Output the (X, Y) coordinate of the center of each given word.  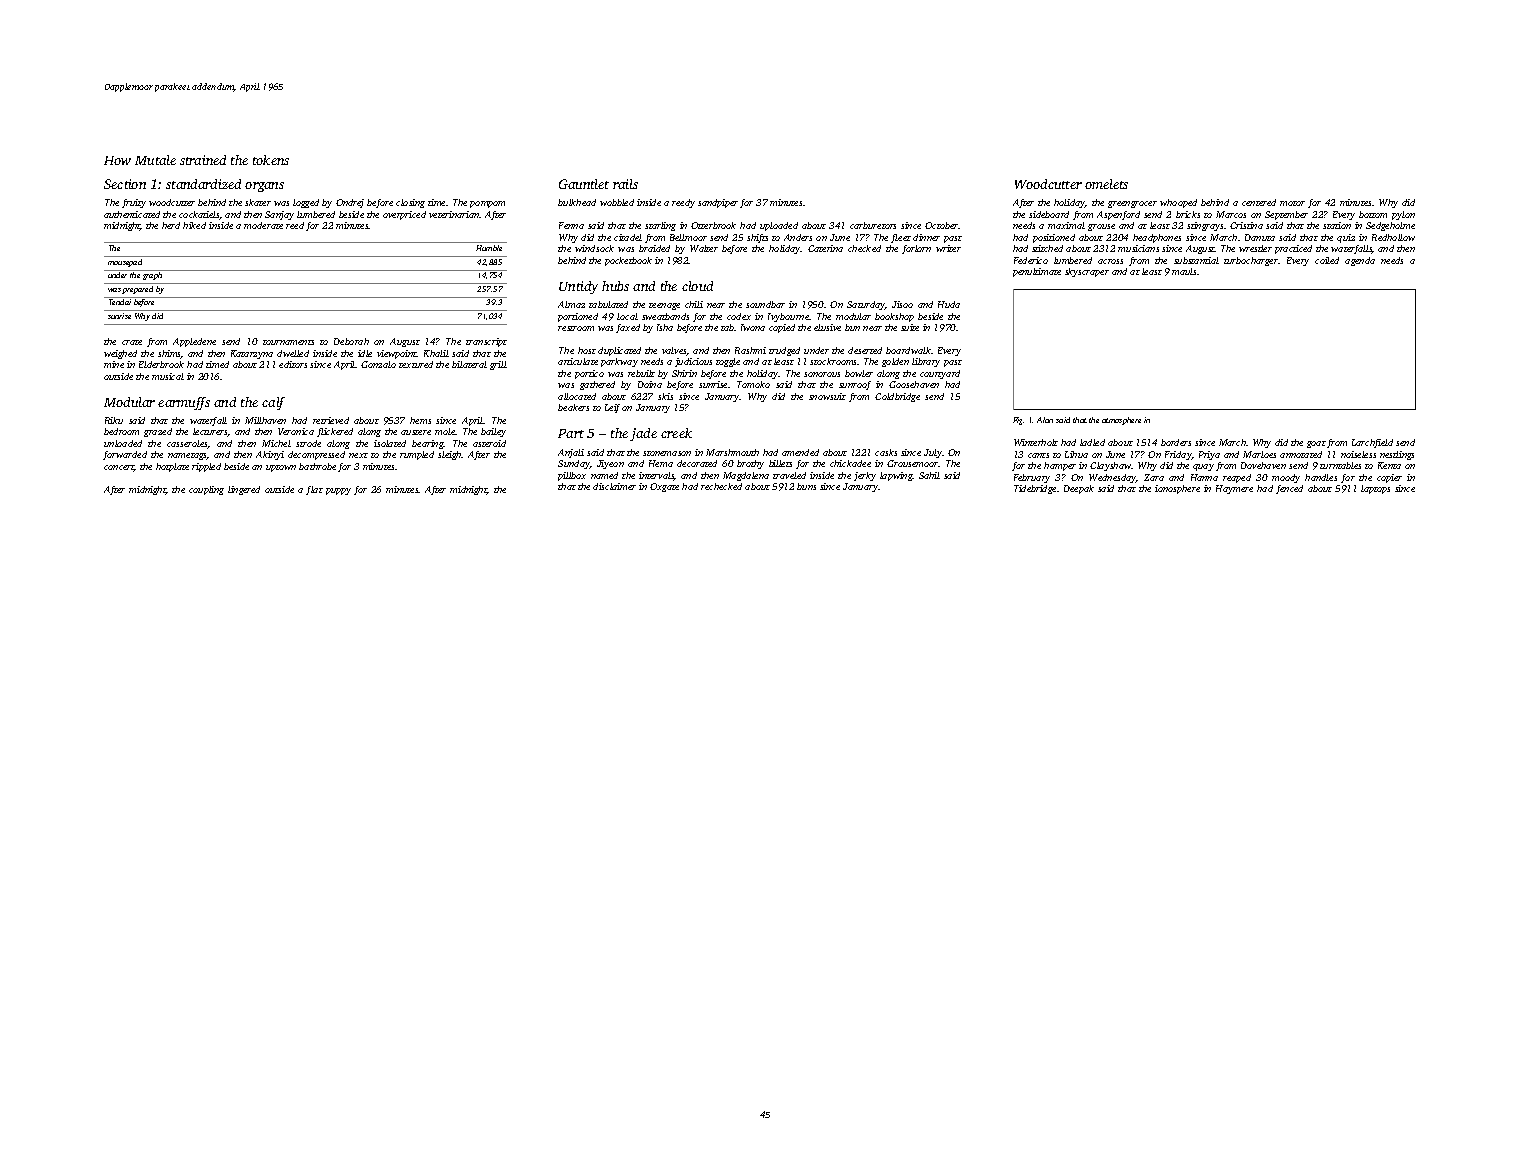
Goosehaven (914, 384)
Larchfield (1372, 443)
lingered (244, 490)
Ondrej (350, 203)
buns (806, 486)
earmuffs (184, 403)
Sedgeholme (1390, 226)
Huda (949, 304)
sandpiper (718, 203)
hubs (615, 286)
